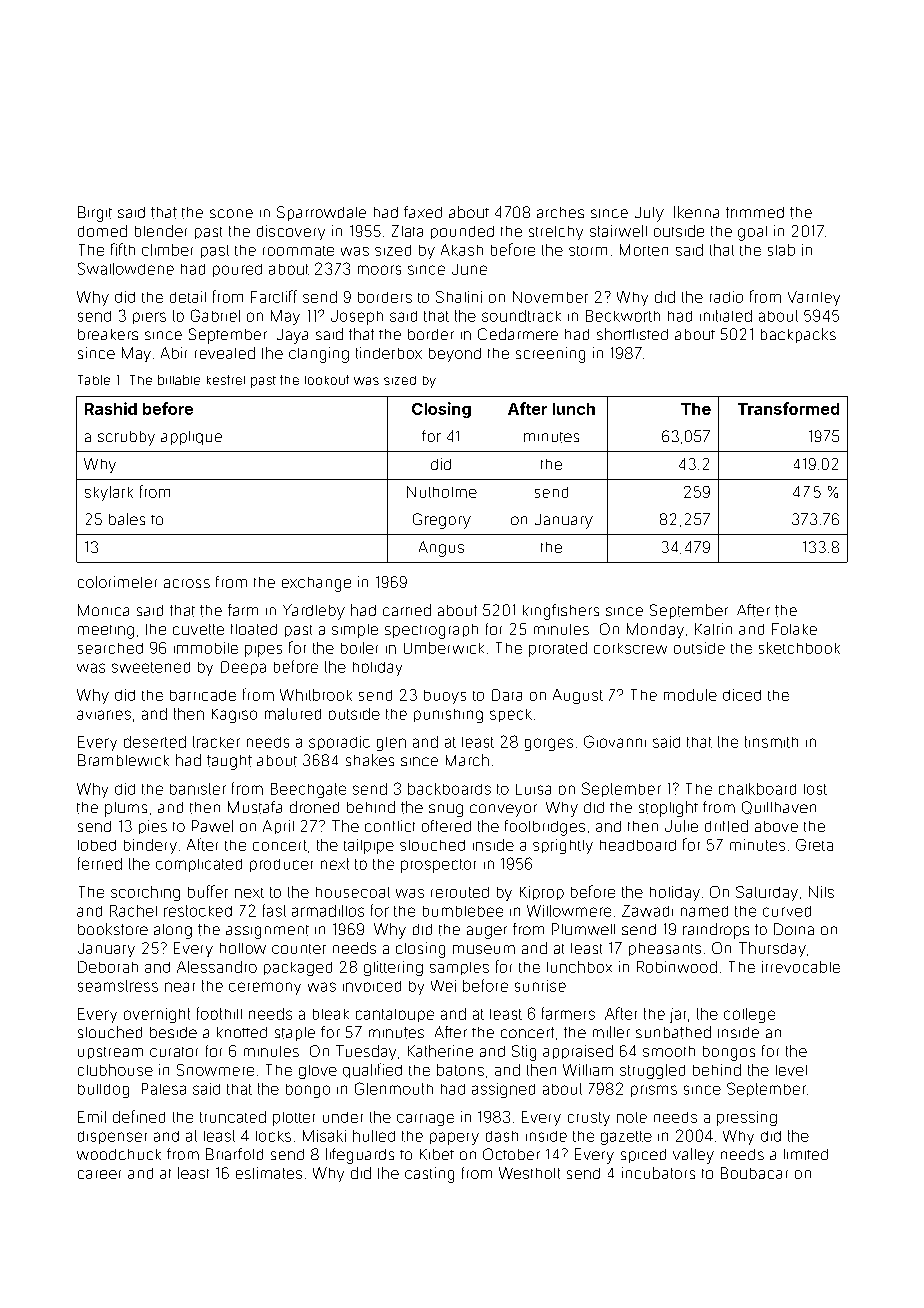  What do you see at coordinates (787, 911) in the screenshot?
I see `curved` at bounding box center [787, 911].
